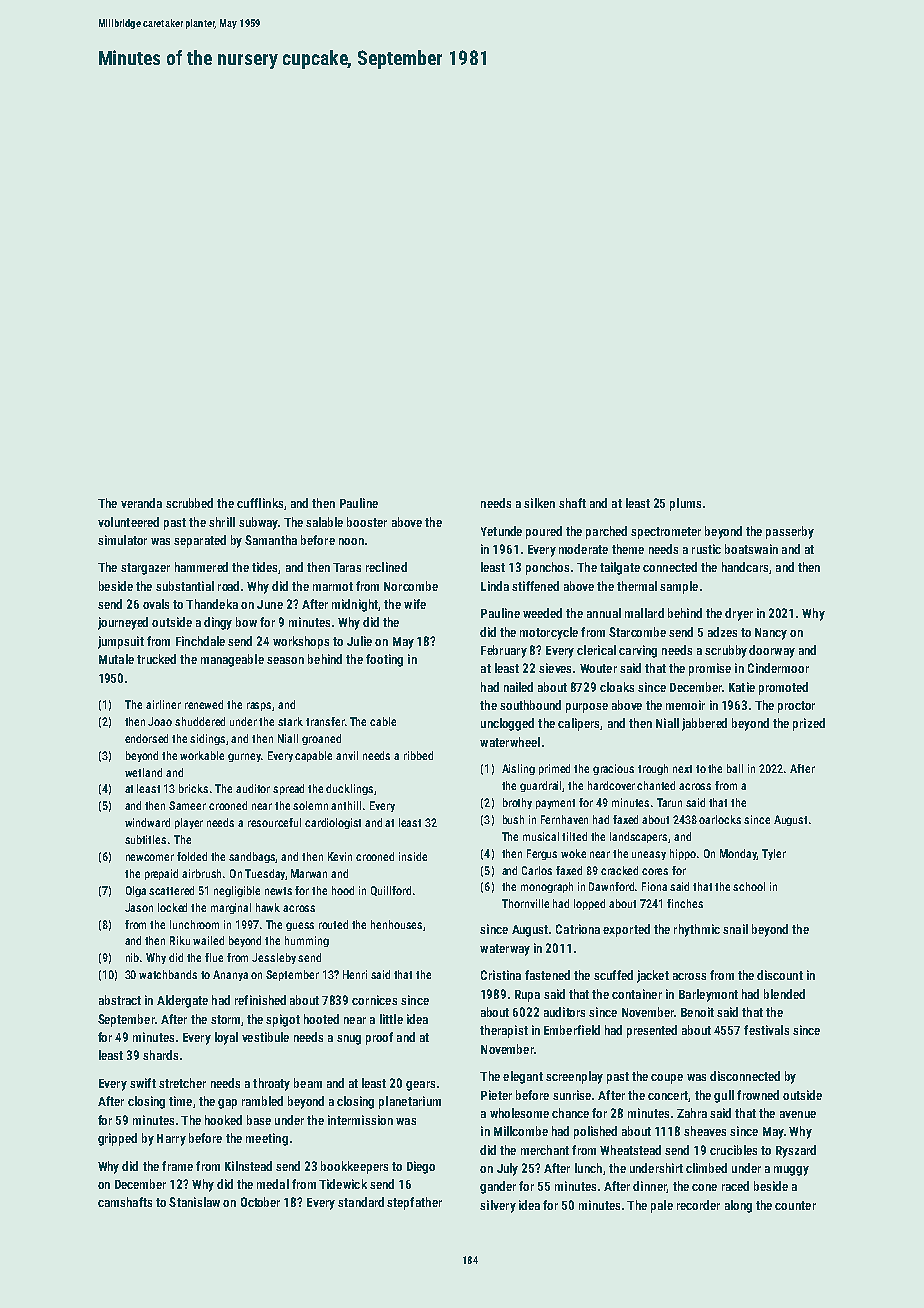  I want to click on standard, so click(361, 1202).
